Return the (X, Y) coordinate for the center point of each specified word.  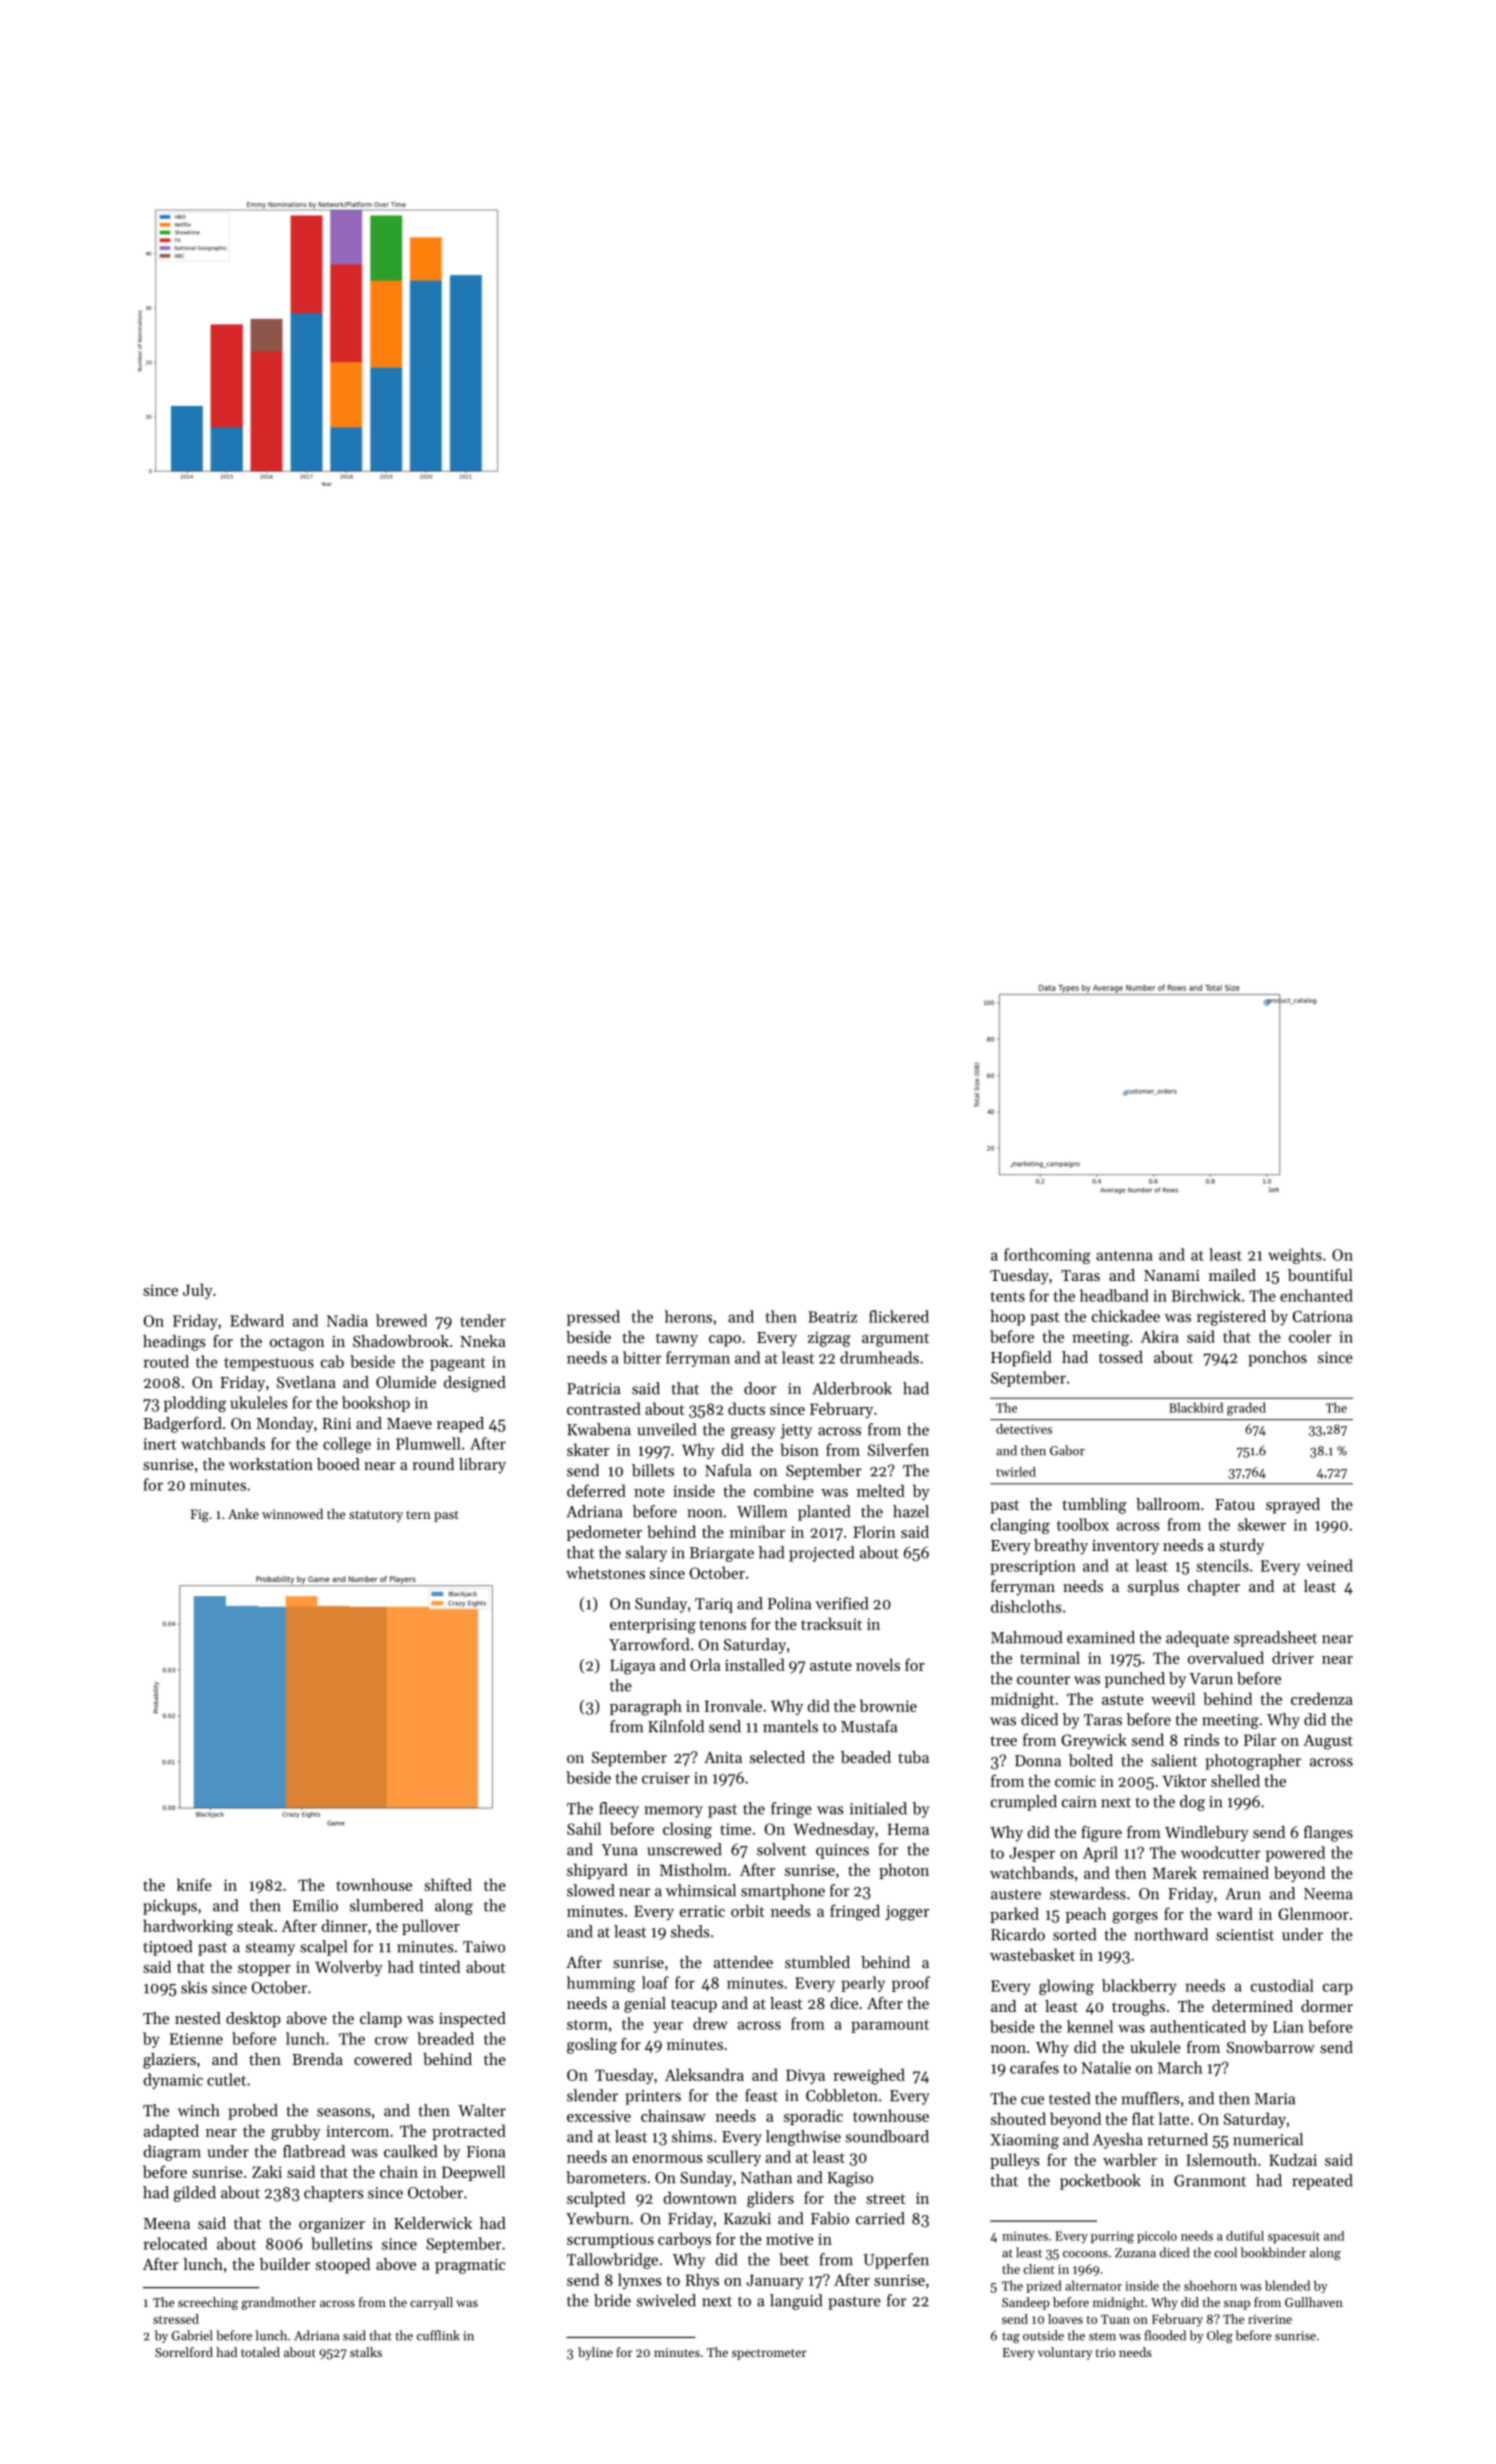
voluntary (1065, 2353)
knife (194, 1884)
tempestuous (269, 1364)
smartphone (783, 1892)
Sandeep (1025, 2303)
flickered (899, 1316)
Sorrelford (184, 2352)
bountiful (1320, 1275)
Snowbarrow (1271, 2047)
